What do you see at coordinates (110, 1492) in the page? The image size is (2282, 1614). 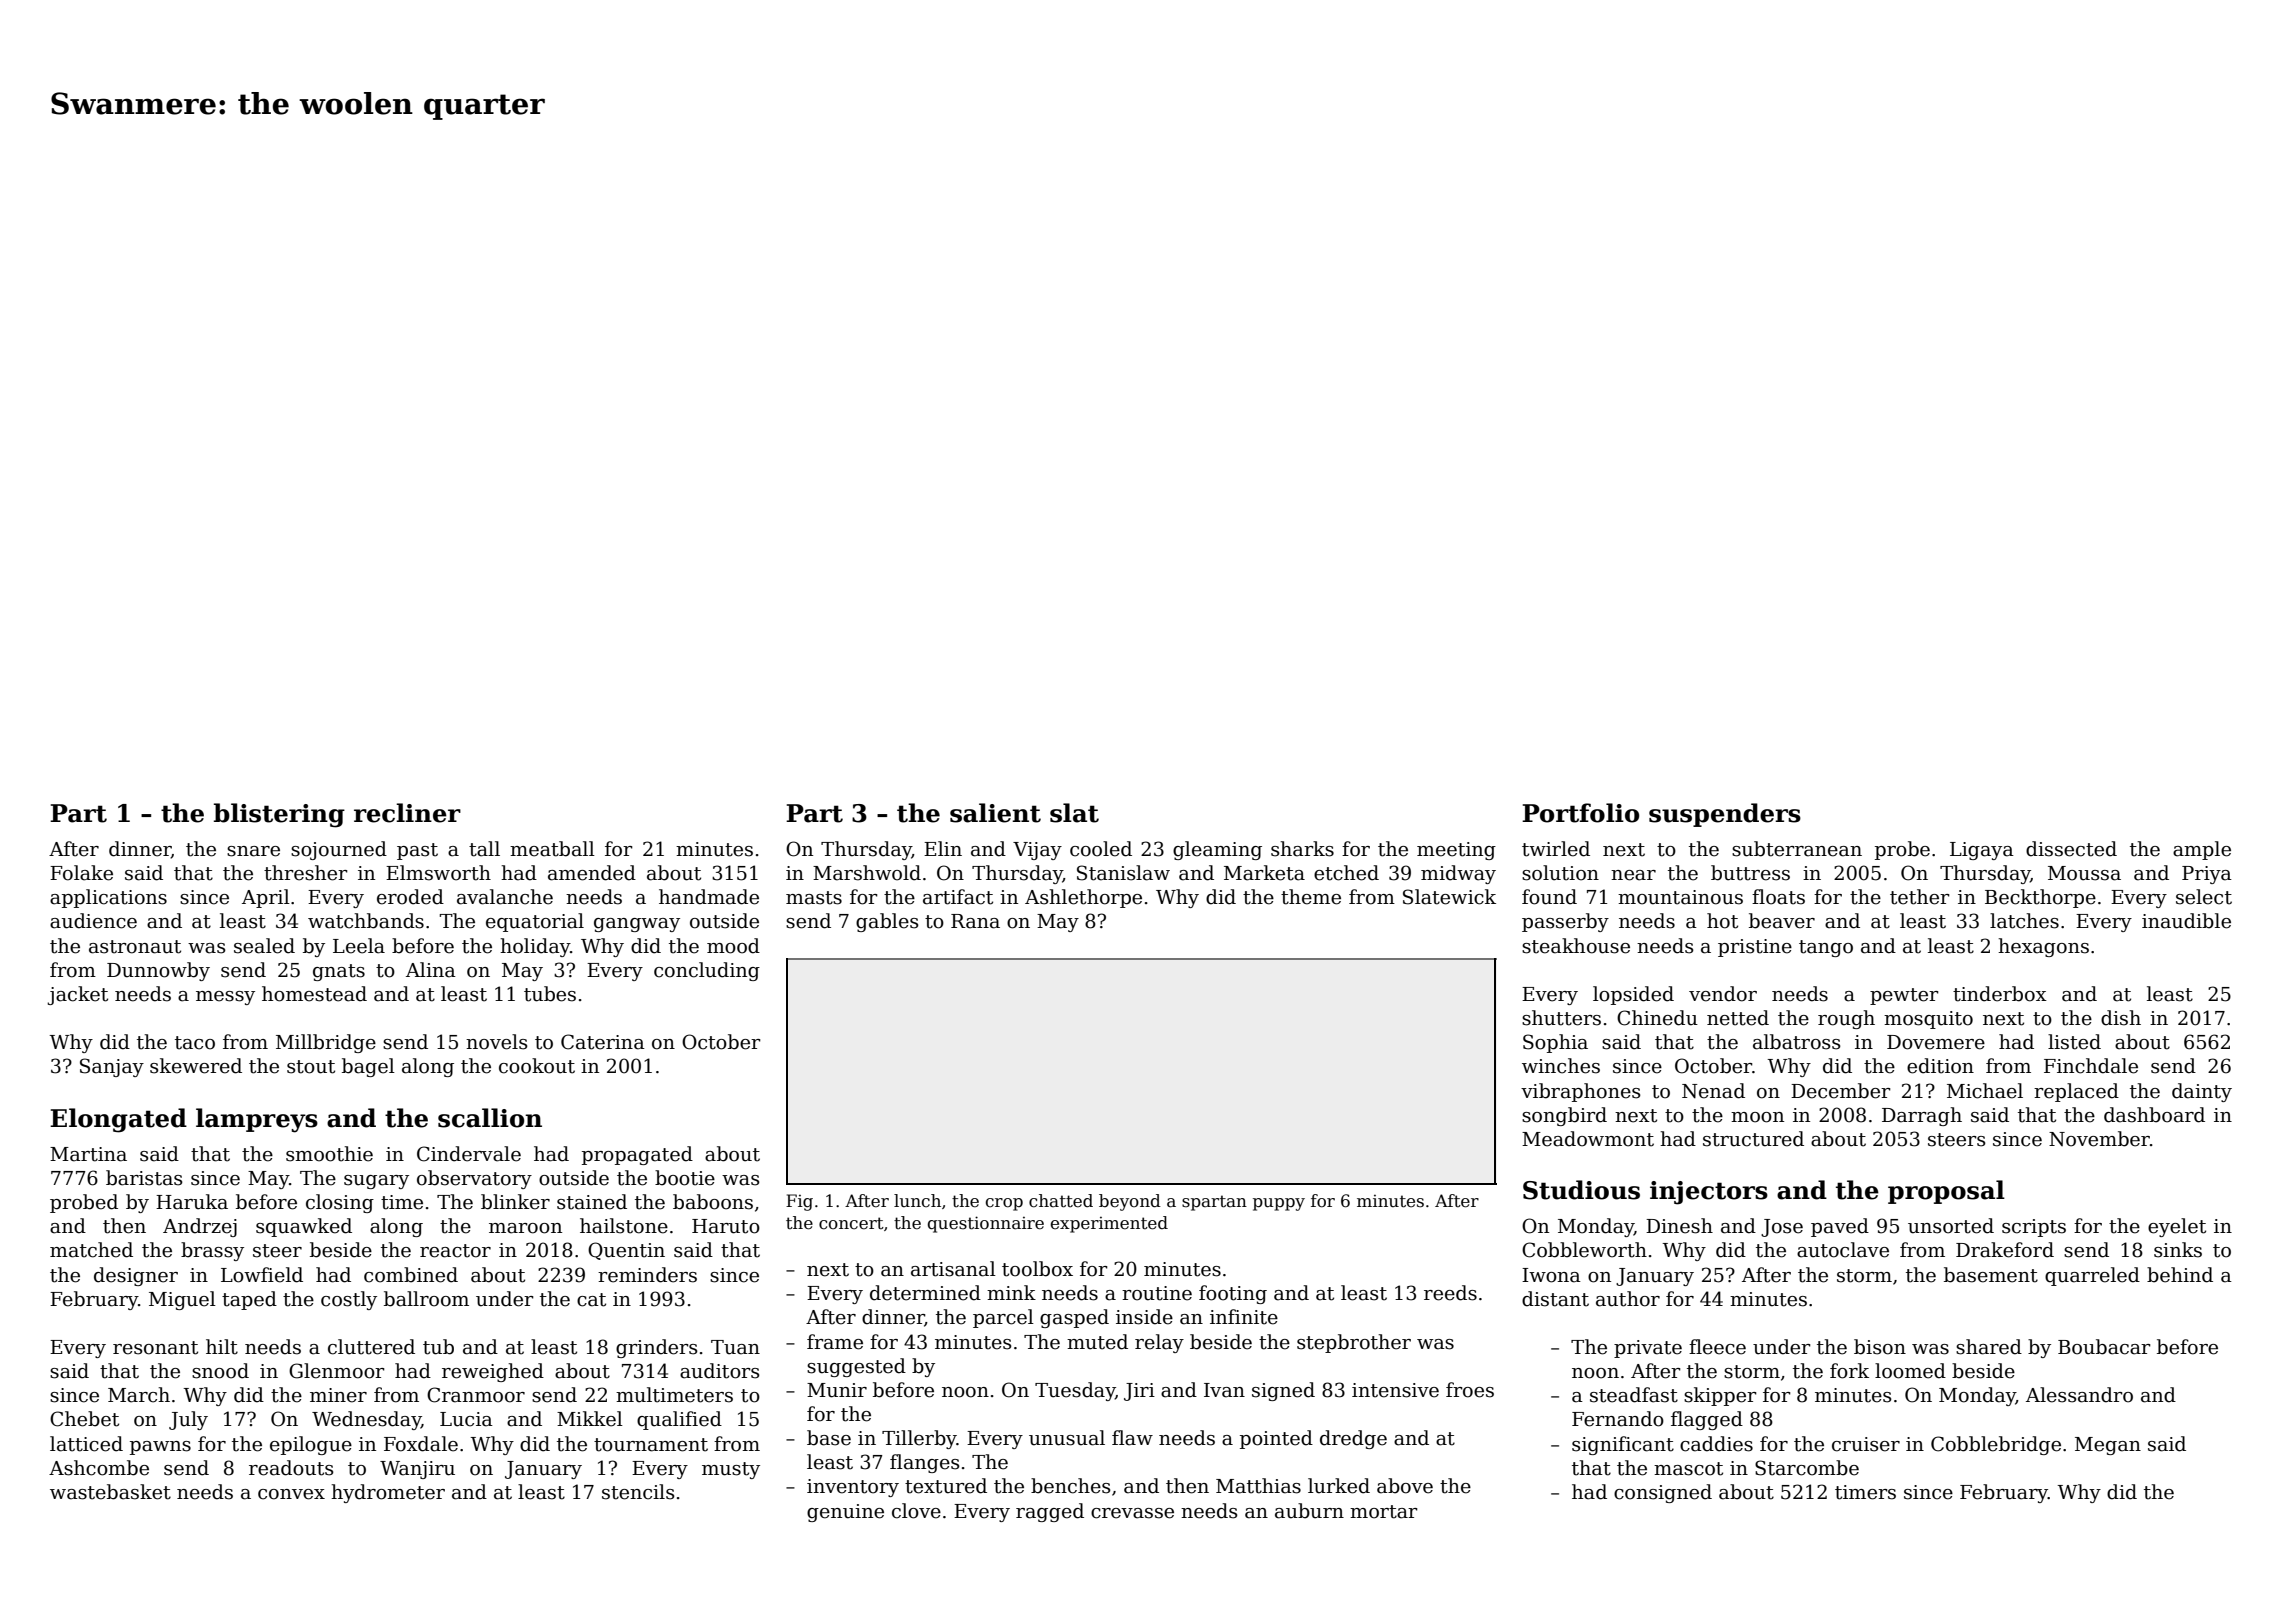 I see `wastebasket` at bounding box center [110, 1492].
